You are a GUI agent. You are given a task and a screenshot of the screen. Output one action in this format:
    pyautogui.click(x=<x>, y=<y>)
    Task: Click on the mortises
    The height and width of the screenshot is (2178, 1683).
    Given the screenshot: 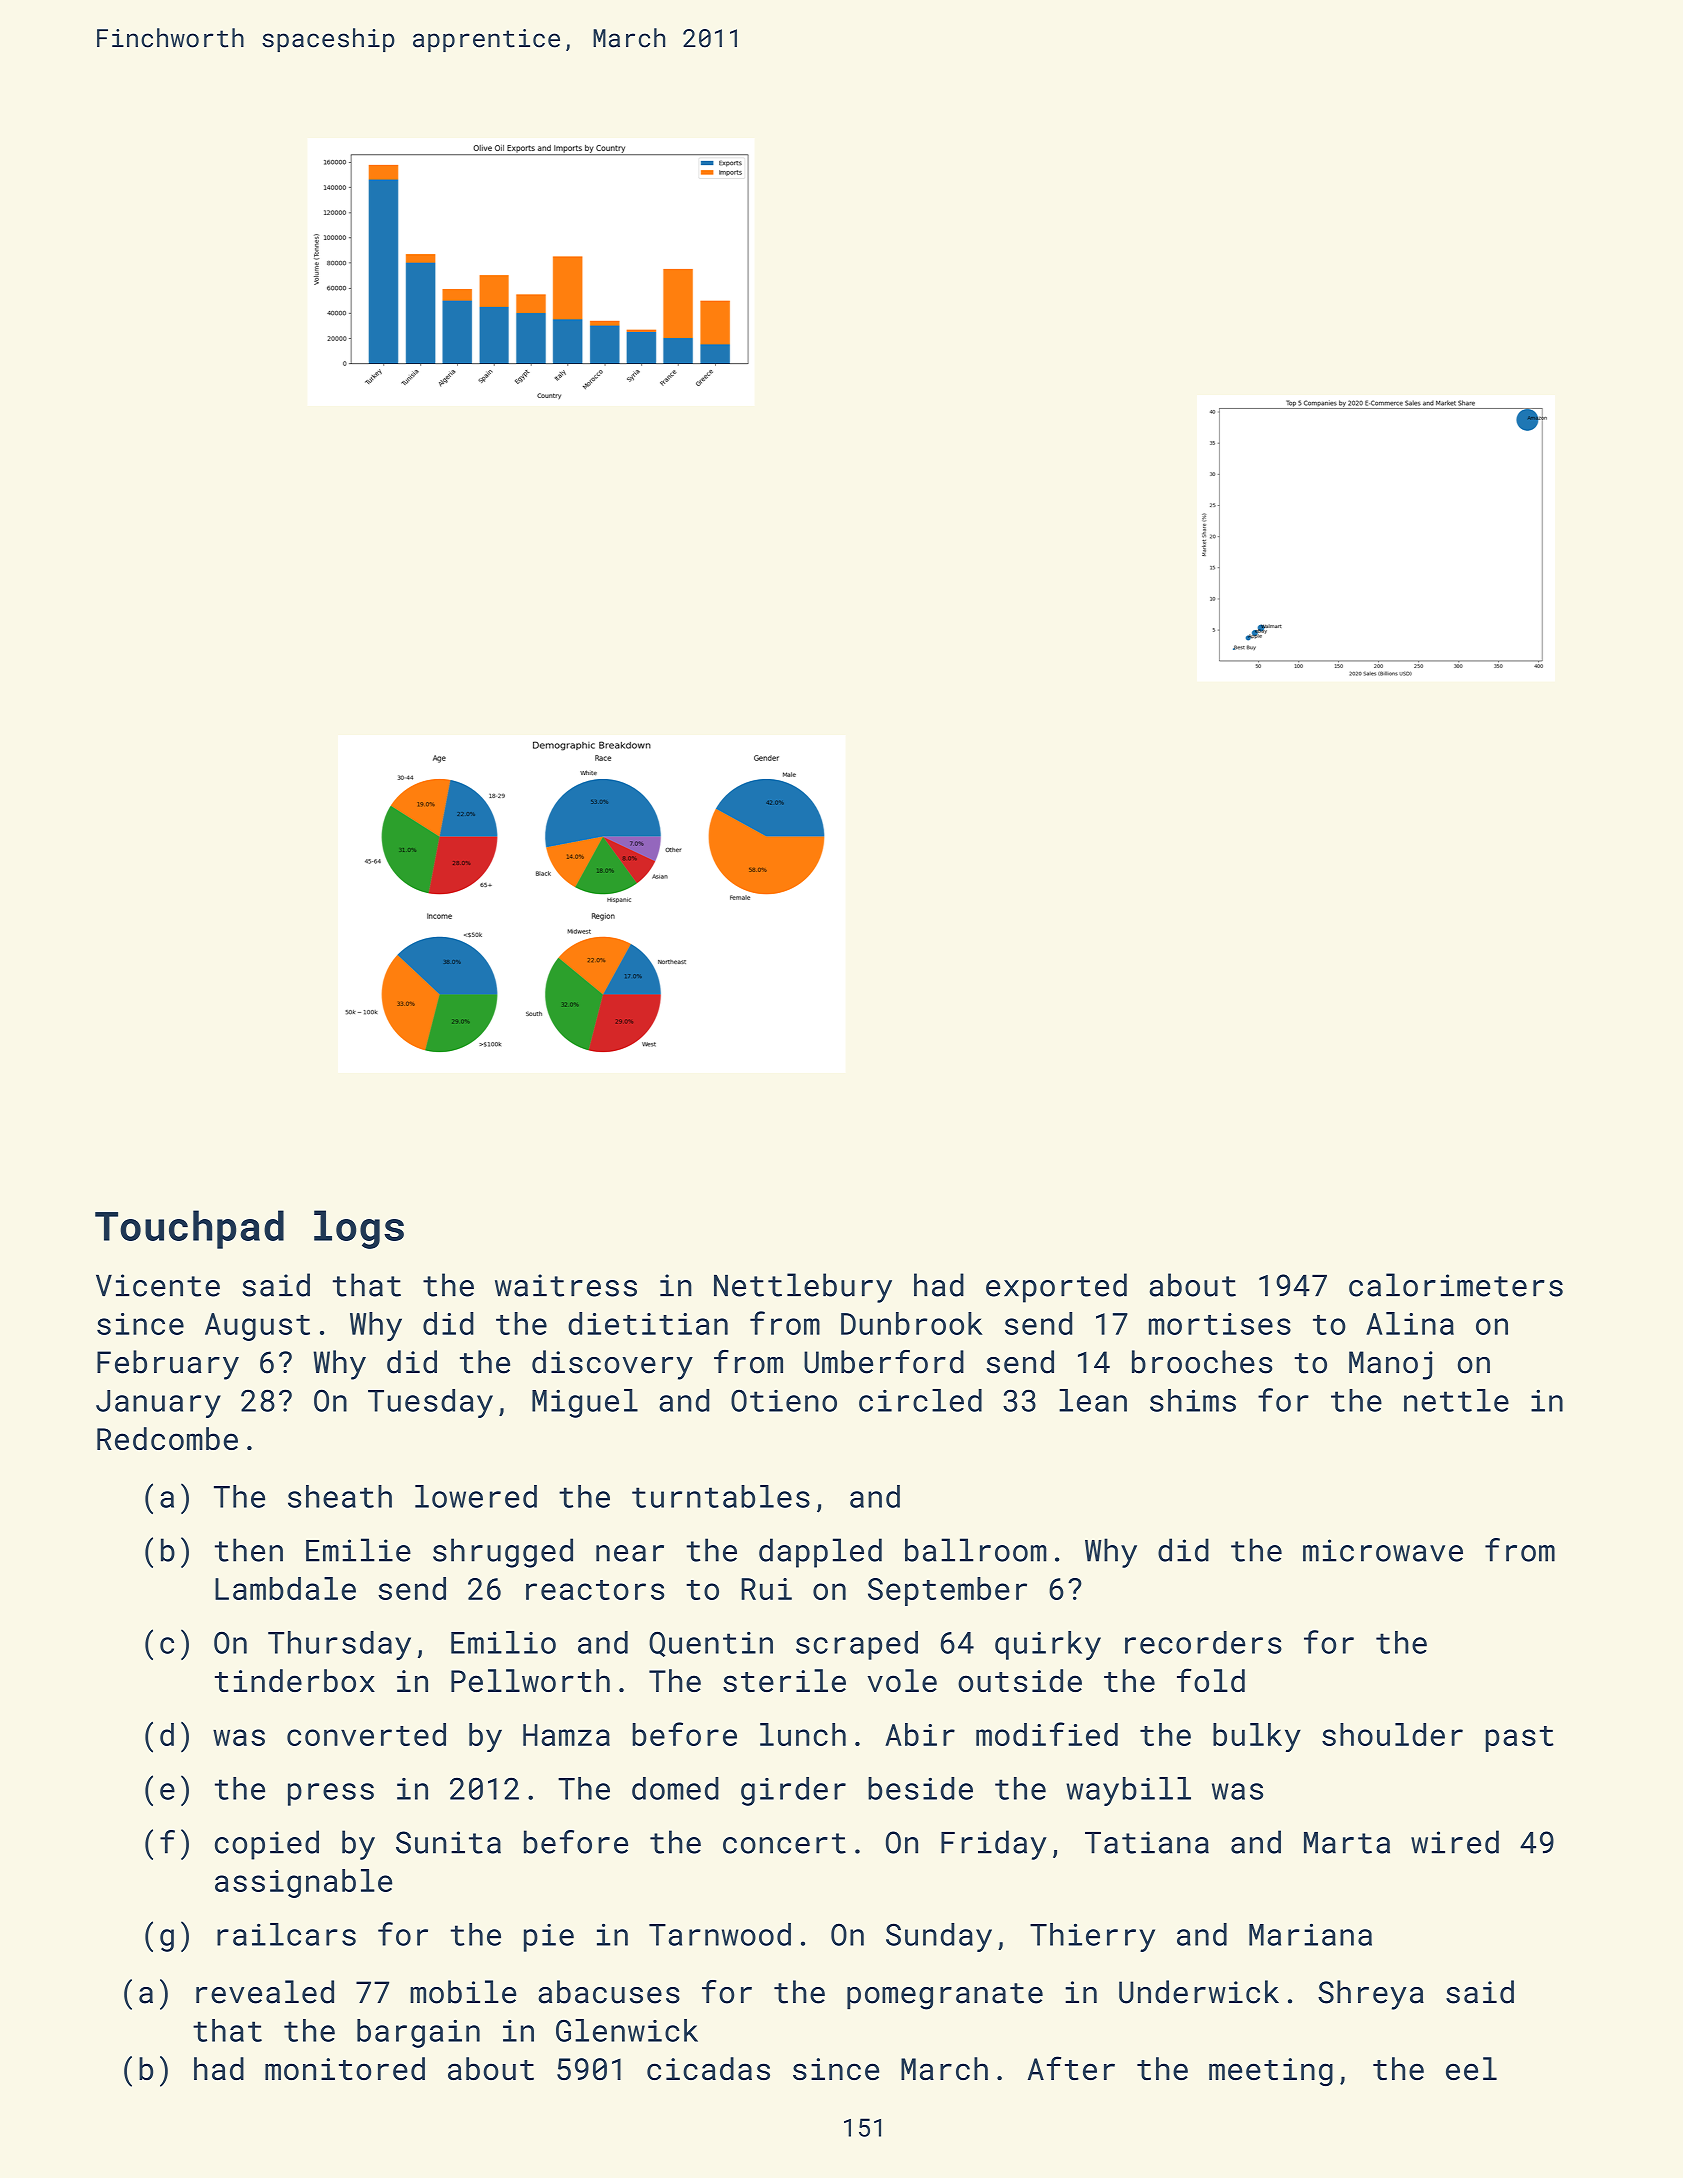 What is the action you would take?
    pyautogui.click(x=1220, y=1324)
